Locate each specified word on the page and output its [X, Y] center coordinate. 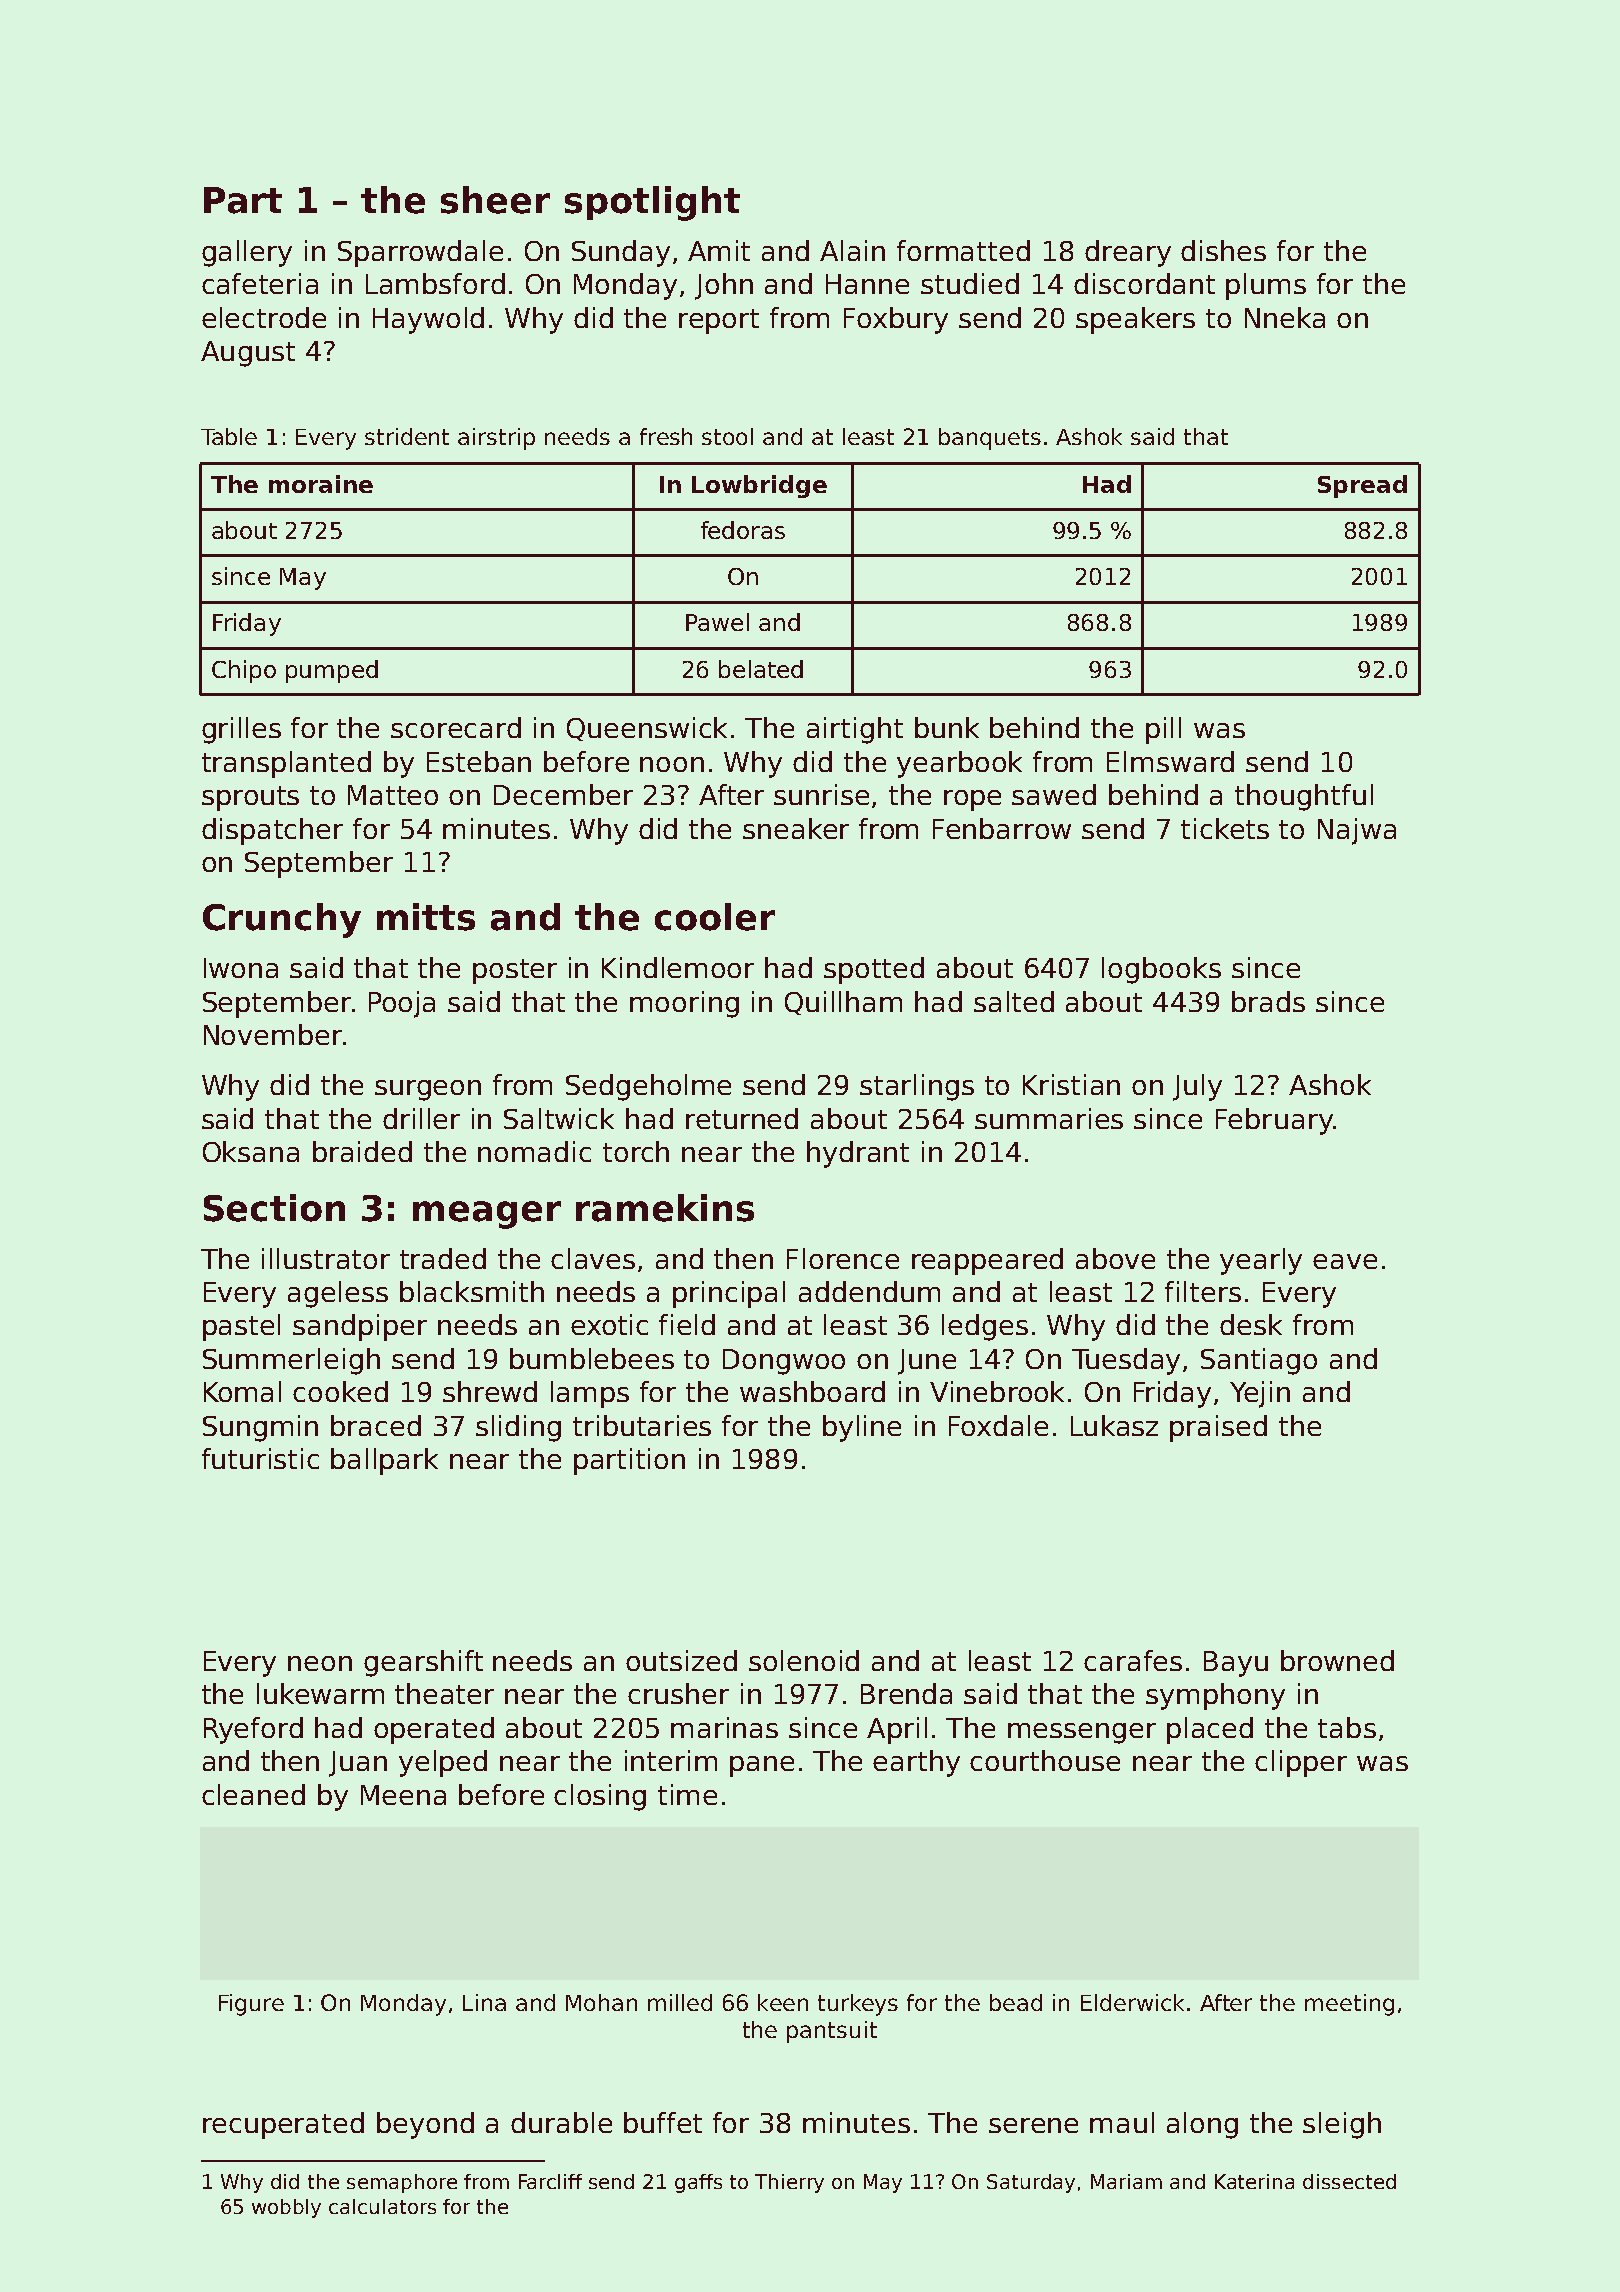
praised [1218, 1428]
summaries [1049, 1118]
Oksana [251, 1151]
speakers [1135, 320]
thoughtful [1304, 797]
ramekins [665, 1208]
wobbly [286, 2208]
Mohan [601, 2002]
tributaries [642, 1425]
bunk [947, 727]
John [724, 286]
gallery [247, 253]
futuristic [260, 1458]
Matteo [393, 795]
